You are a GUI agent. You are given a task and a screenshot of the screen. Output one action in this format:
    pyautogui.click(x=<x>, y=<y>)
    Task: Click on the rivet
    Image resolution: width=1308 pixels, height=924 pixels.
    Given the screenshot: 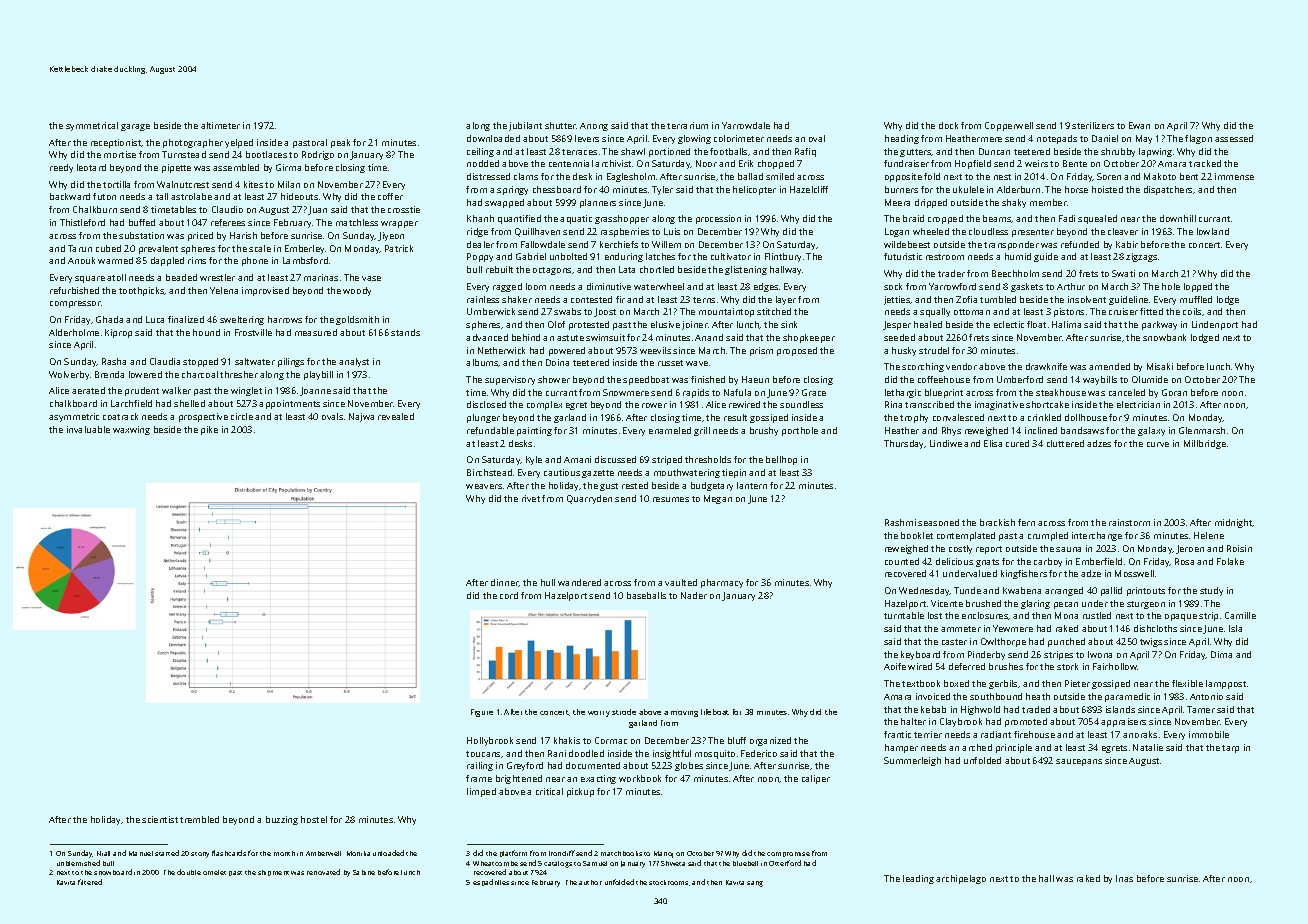 What is the action you would take?
    pyautogui.click(x=531, y=498)
